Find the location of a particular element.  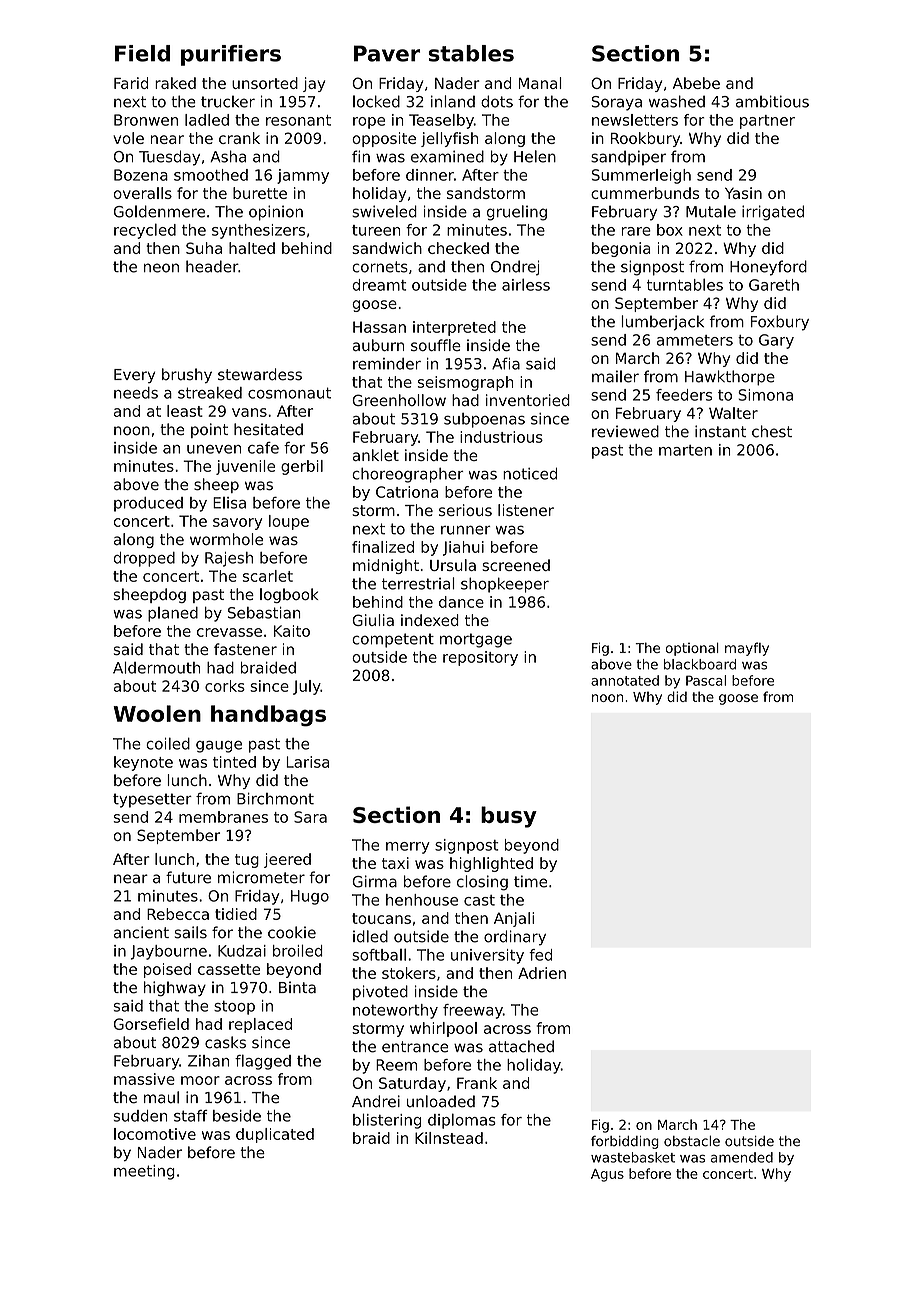

Paver is located at coordinates (387, 53).
